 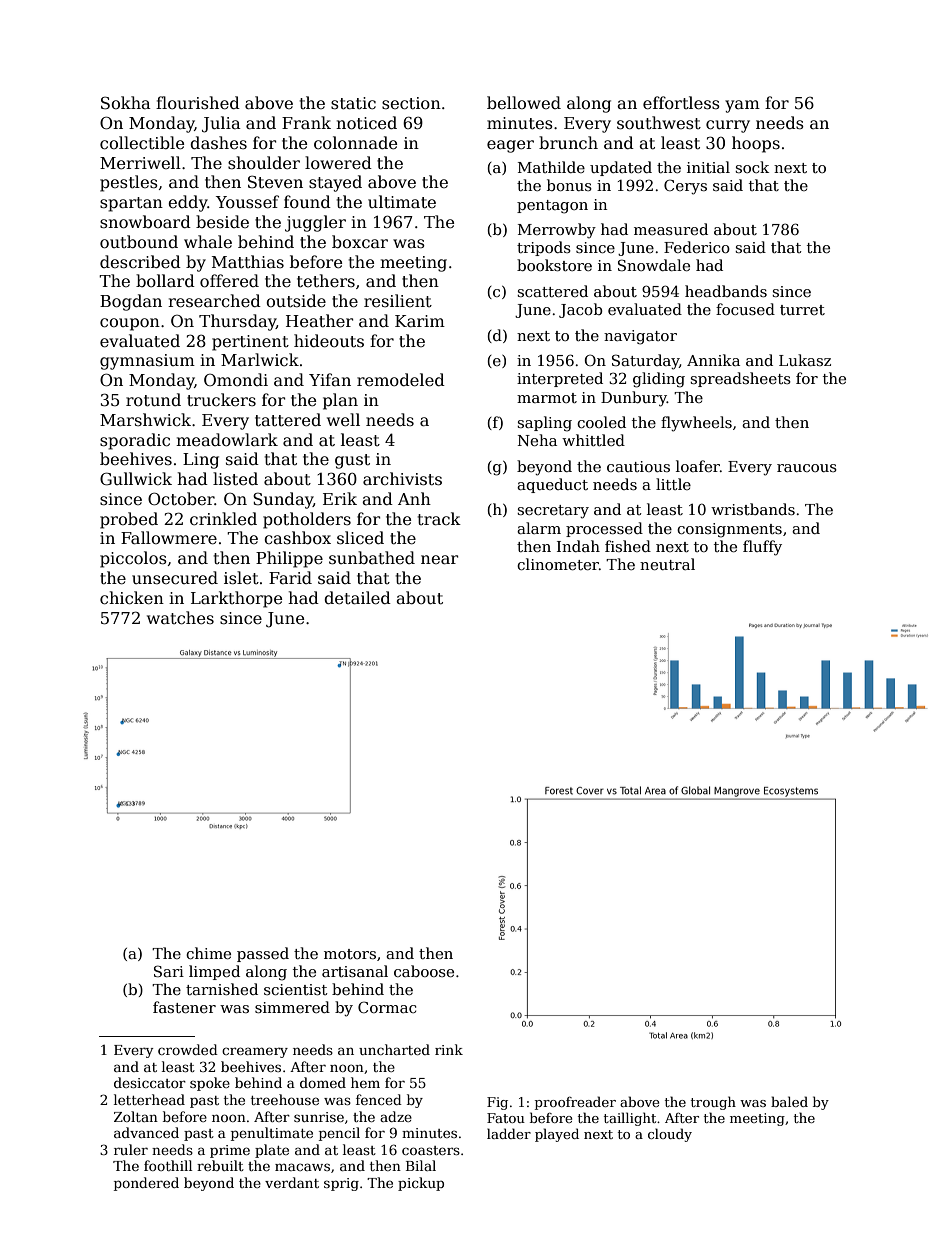 What do you see at coordinates (126, 103) in the page?
I see `Sokha` at bounding box center [126, 103].
